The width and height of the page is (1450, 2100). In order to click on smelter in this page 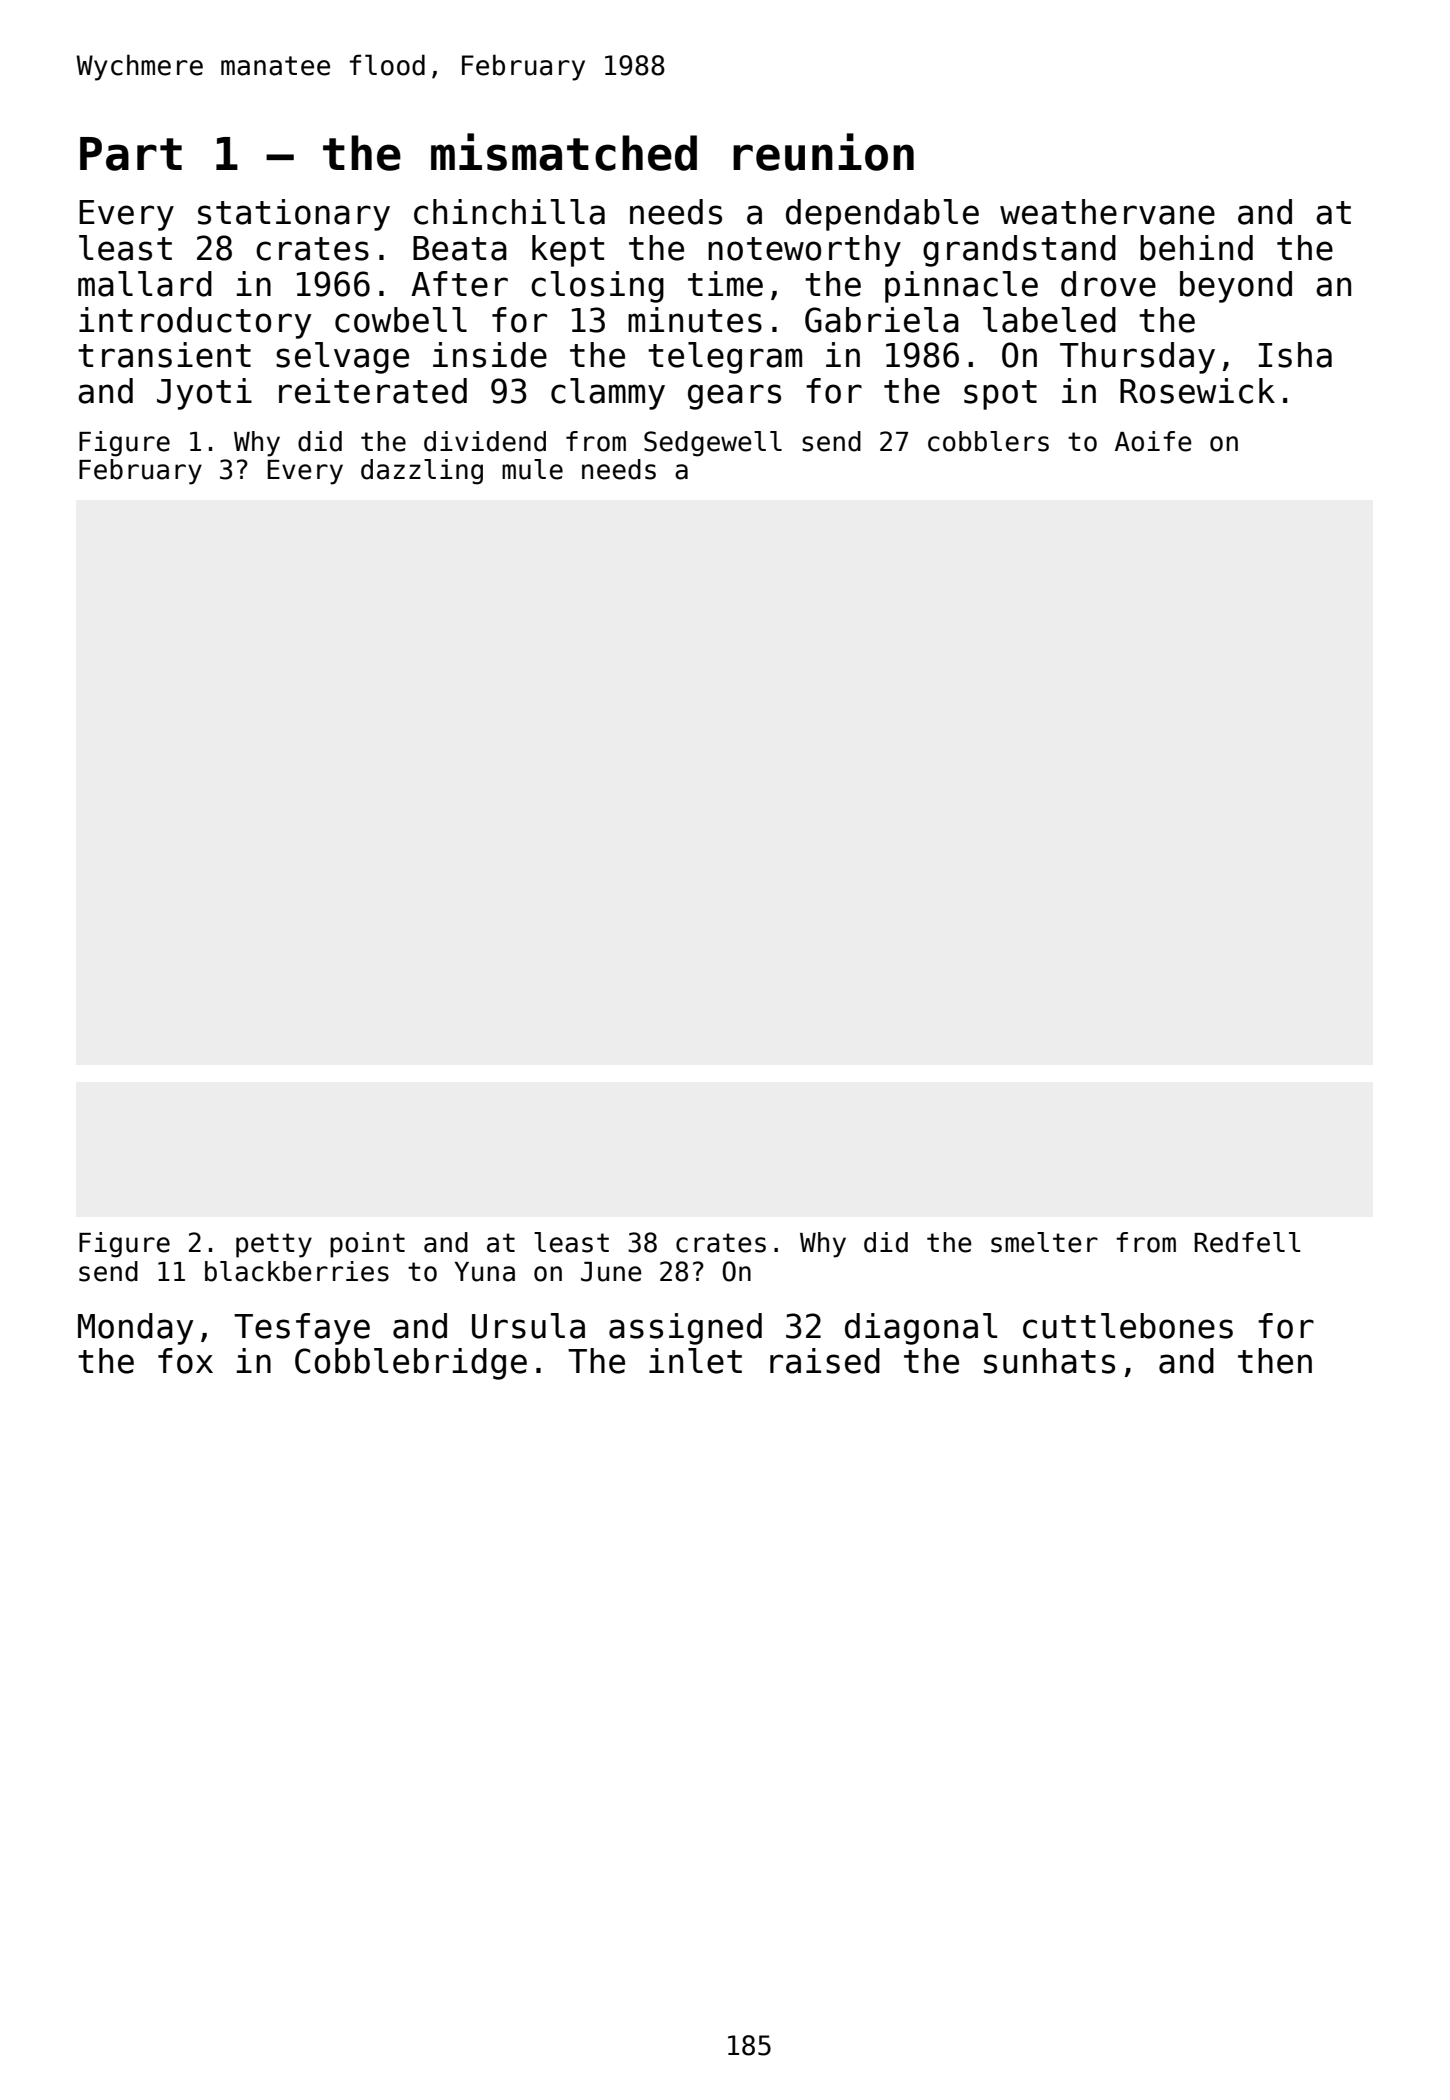, I will do `click(1044, 1242)`.
